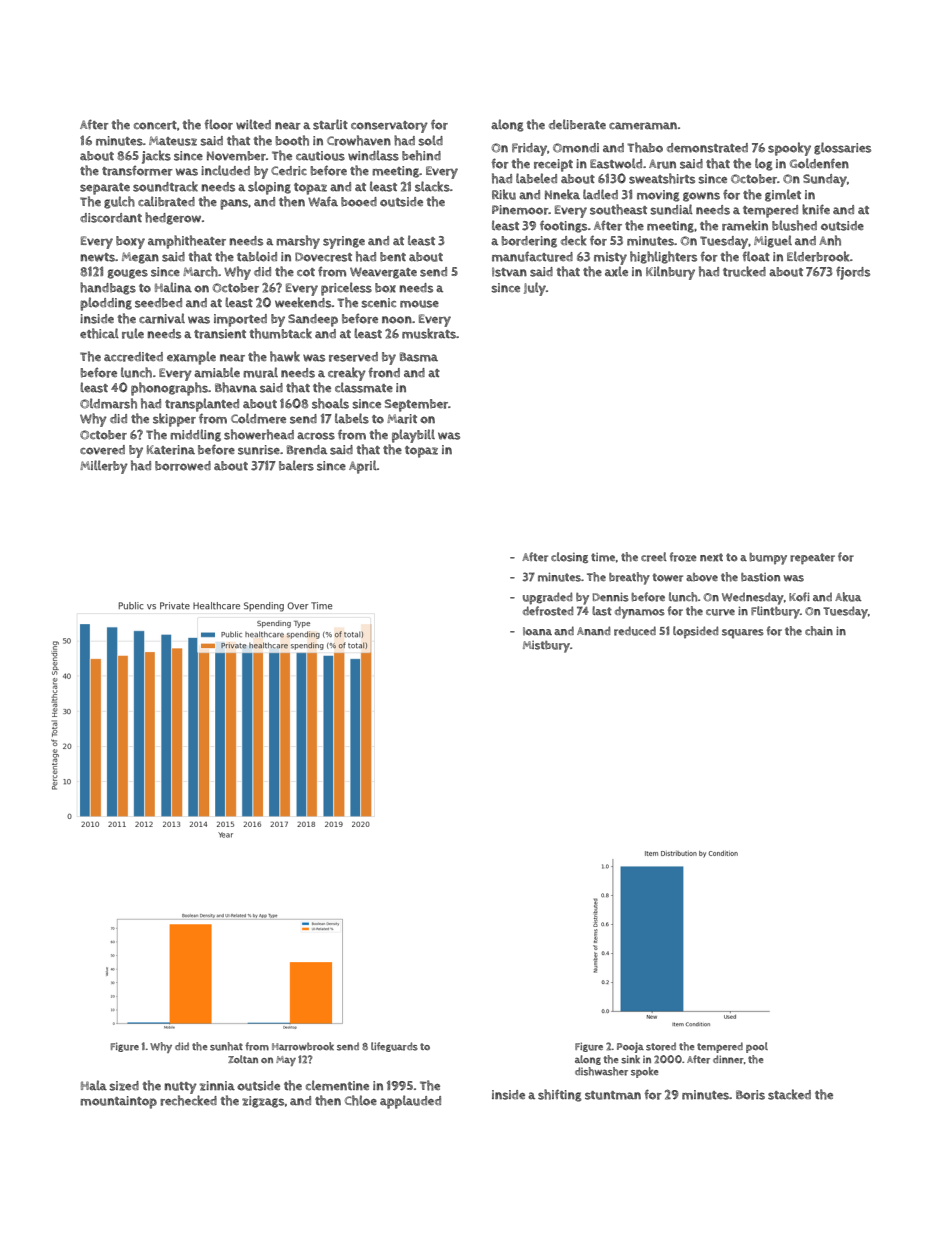 The image size is (952, 1233). Describe the element at coordinates (819, 631) in the screenshot. I see `chain` at that location.
